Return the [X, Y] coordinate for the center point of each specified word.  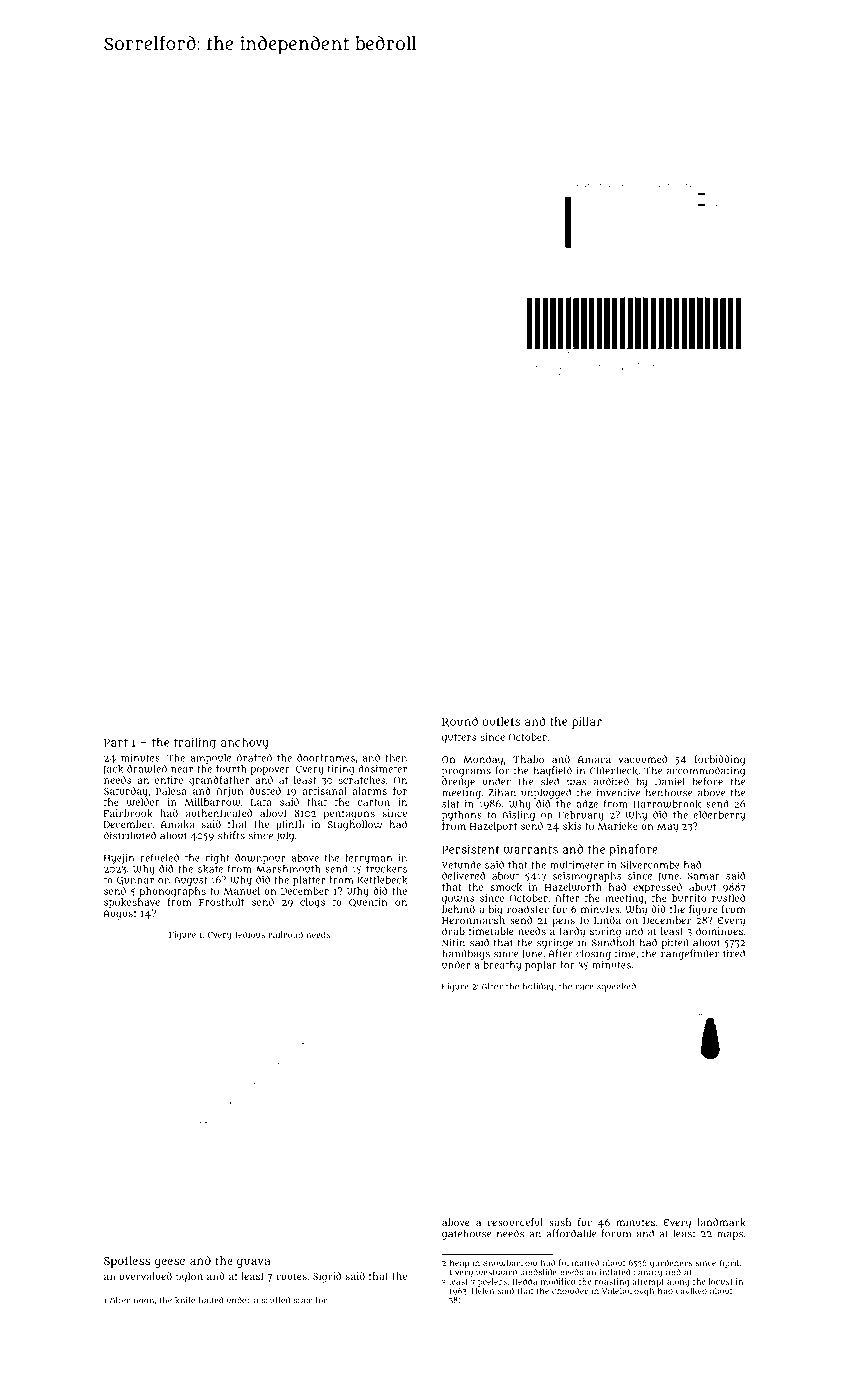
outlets [501, 721]
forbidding [720, 760]
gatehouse [466, 1234]
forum [616, 1233]
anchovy [245, 743]
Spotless [127, 1262]
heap [459, 1263]
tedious [250, 934]
